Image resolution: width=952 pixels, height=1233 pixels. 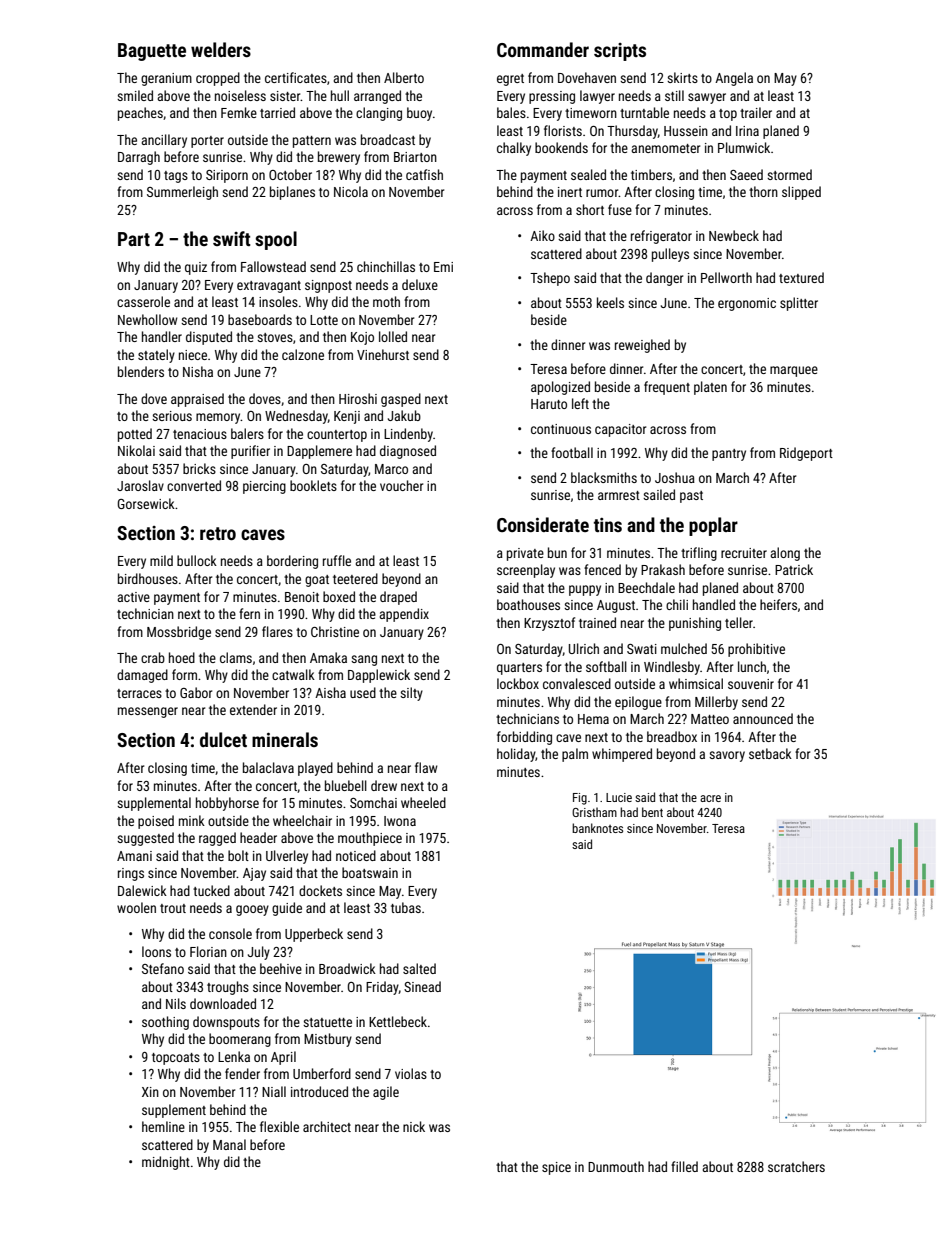 I want to click on Commander, so click(x=543, y=49).
